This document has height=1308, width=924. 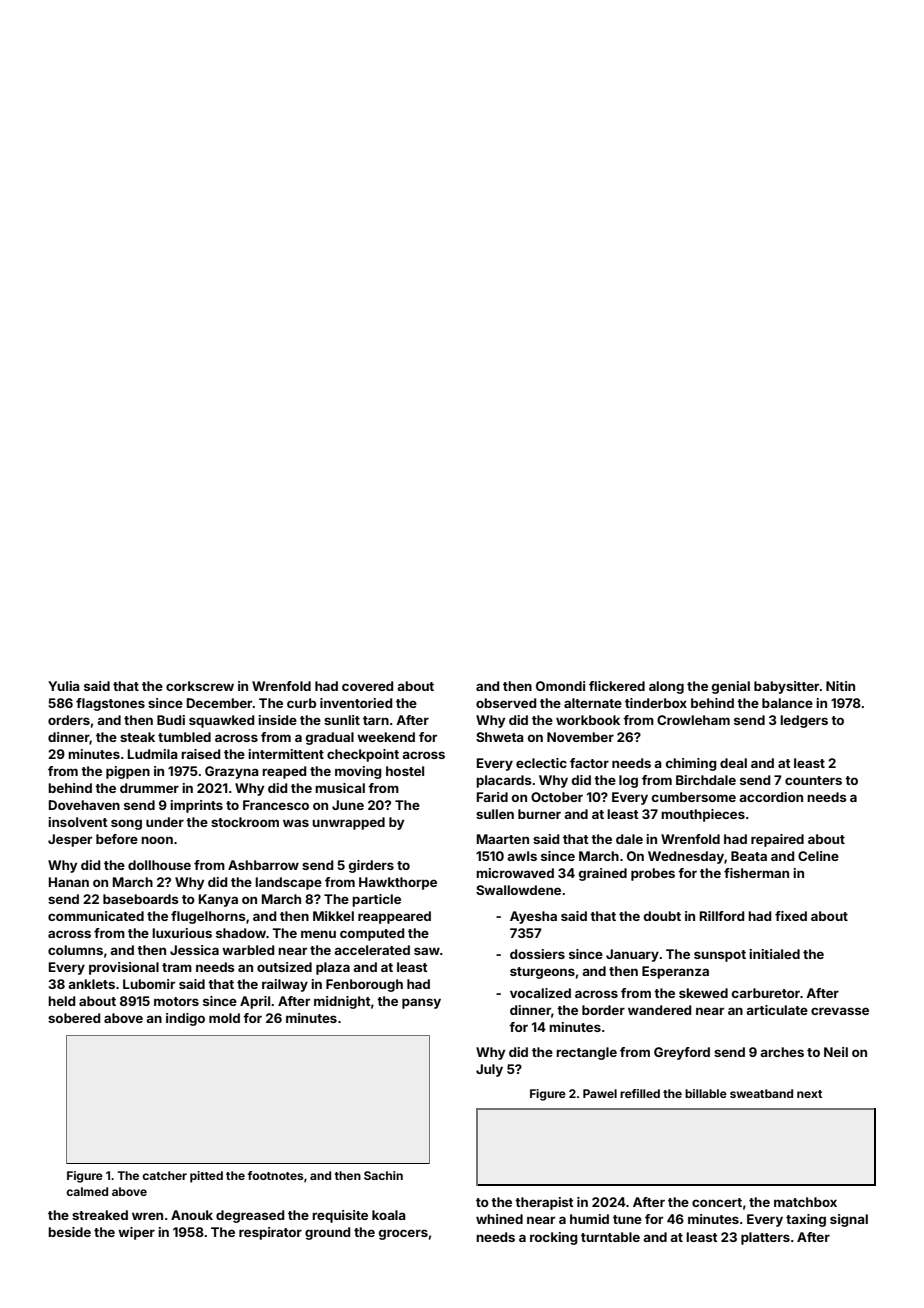 I want to click on mold, so click(x=224, y=1018).
